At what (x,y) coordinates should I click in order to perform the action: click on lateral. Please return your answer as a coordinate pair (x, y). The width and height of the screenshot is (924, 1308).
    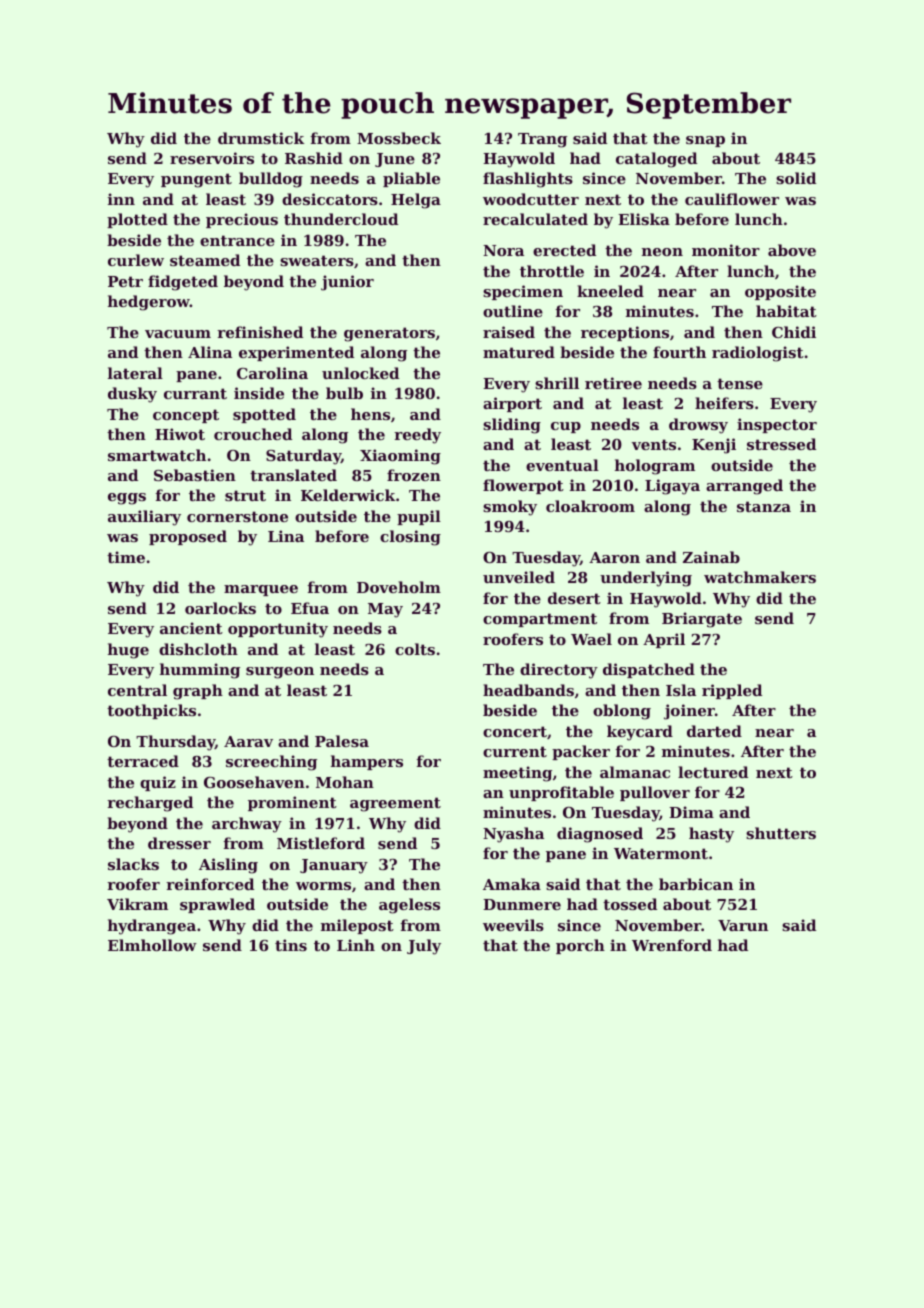
    Looking at the image, I should click on (135, 373).
